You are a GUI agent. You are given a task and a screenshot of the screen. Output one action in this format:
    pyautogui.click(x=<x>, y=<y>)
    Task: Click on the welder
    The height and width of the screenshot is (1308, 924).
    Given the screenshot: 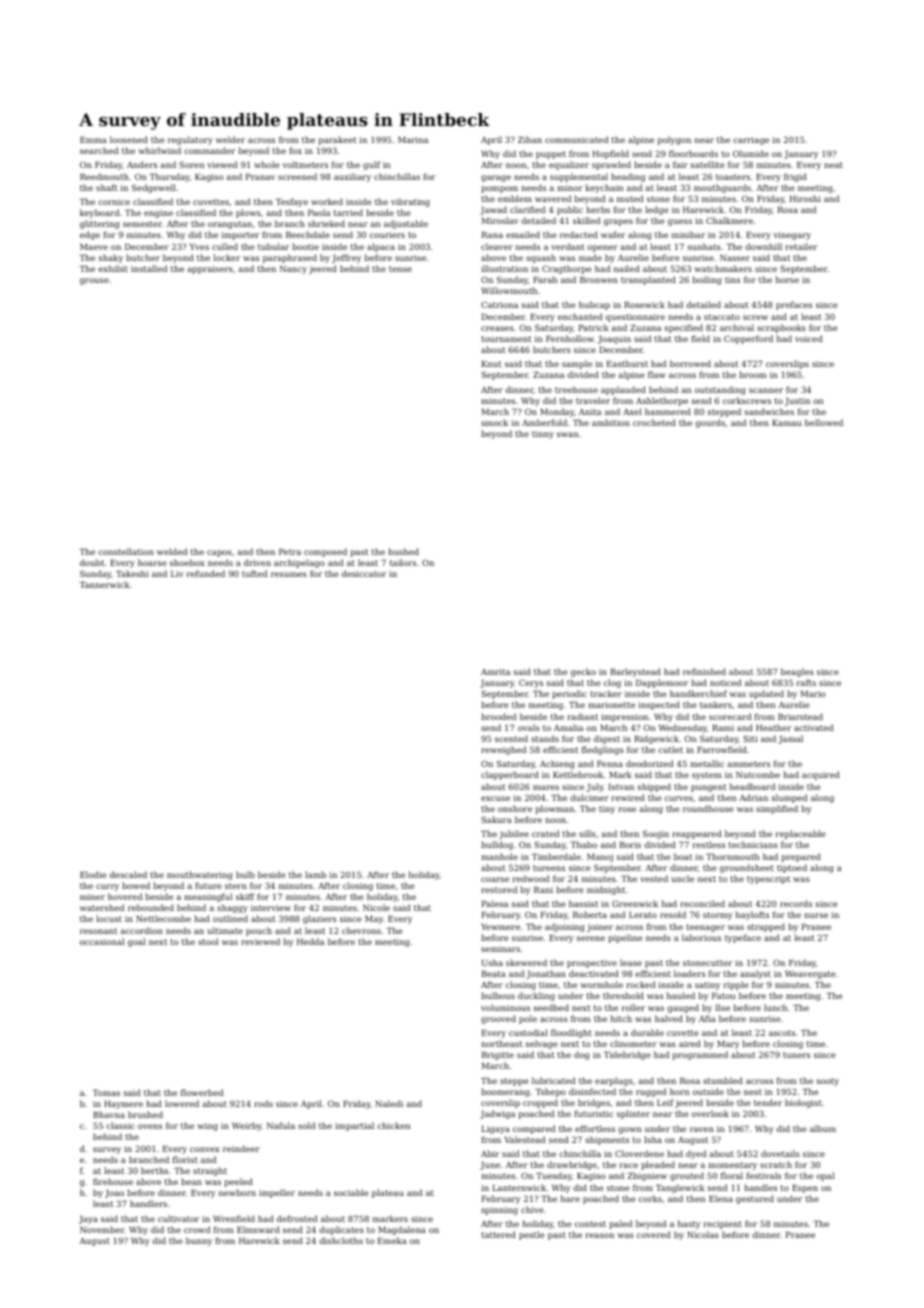 What is the action you would take?
    pyautogui.click(x=230, y=139)
